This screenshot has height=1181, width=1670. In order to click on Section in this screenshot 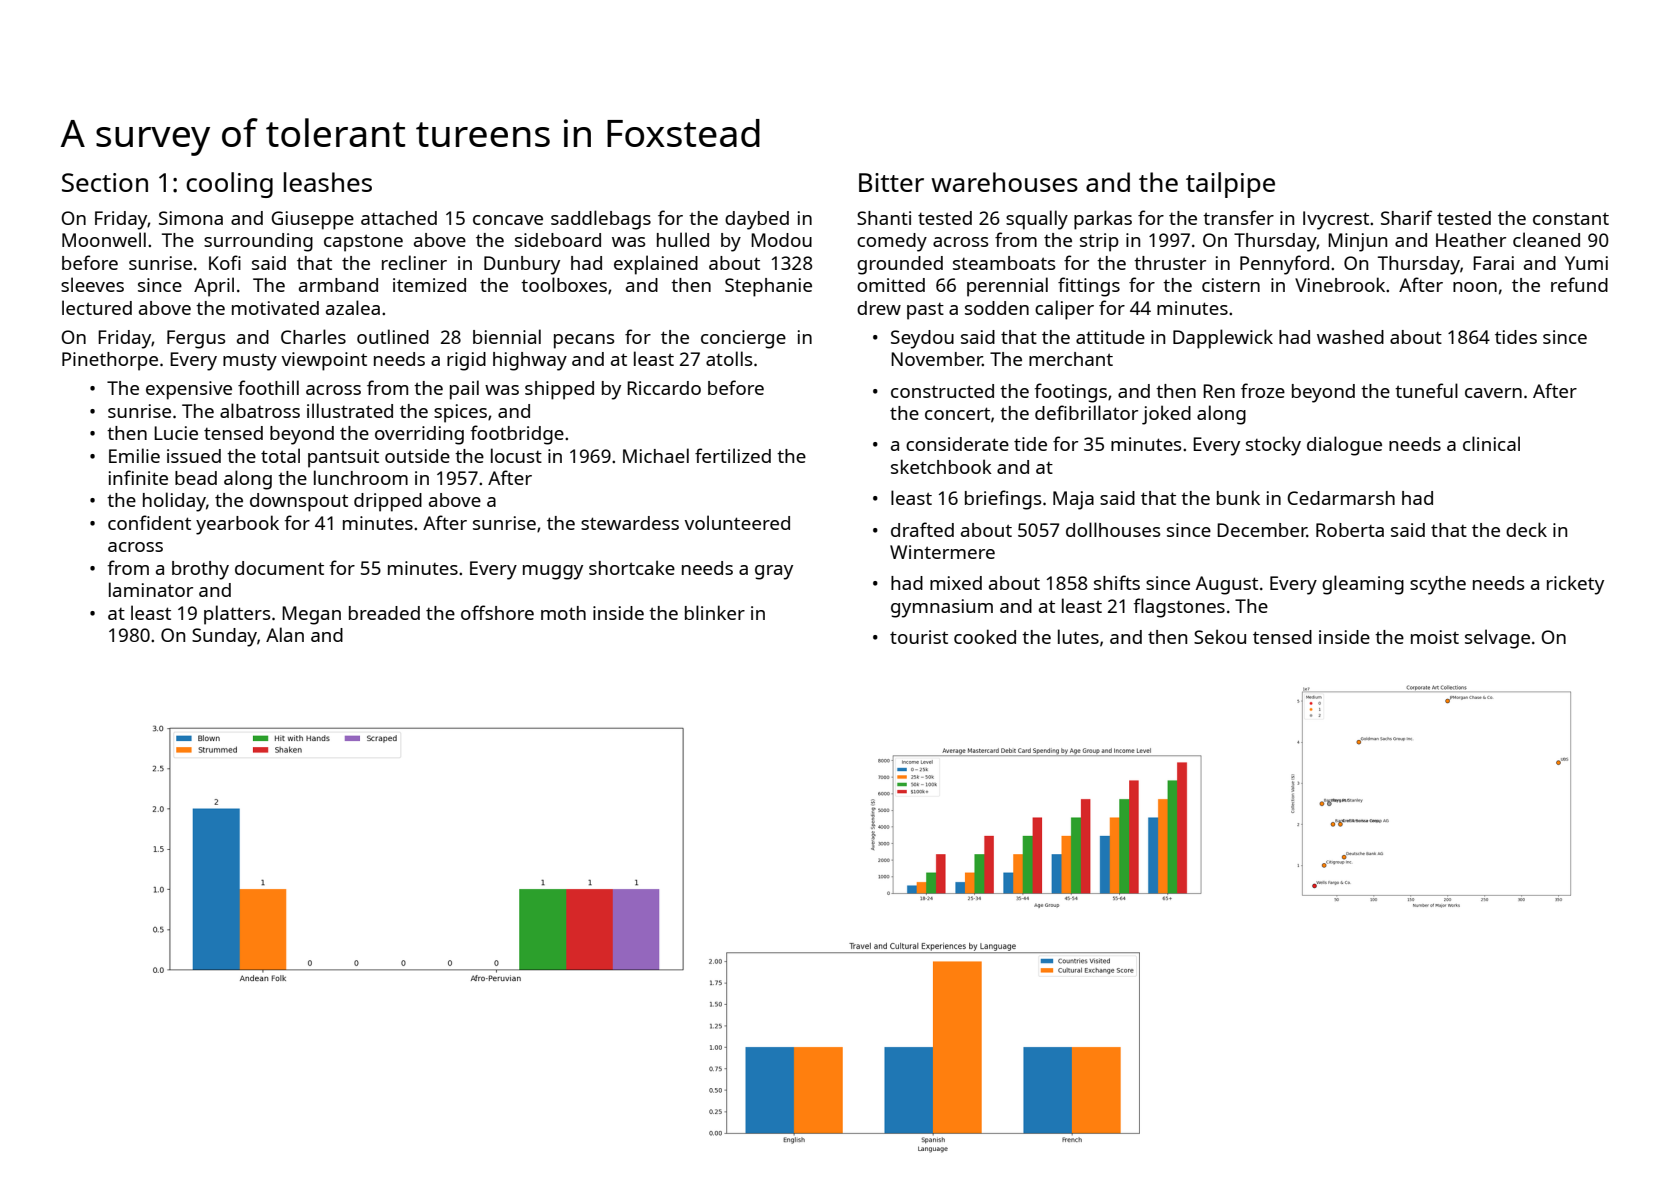, I will do `click(105, 182)`.
